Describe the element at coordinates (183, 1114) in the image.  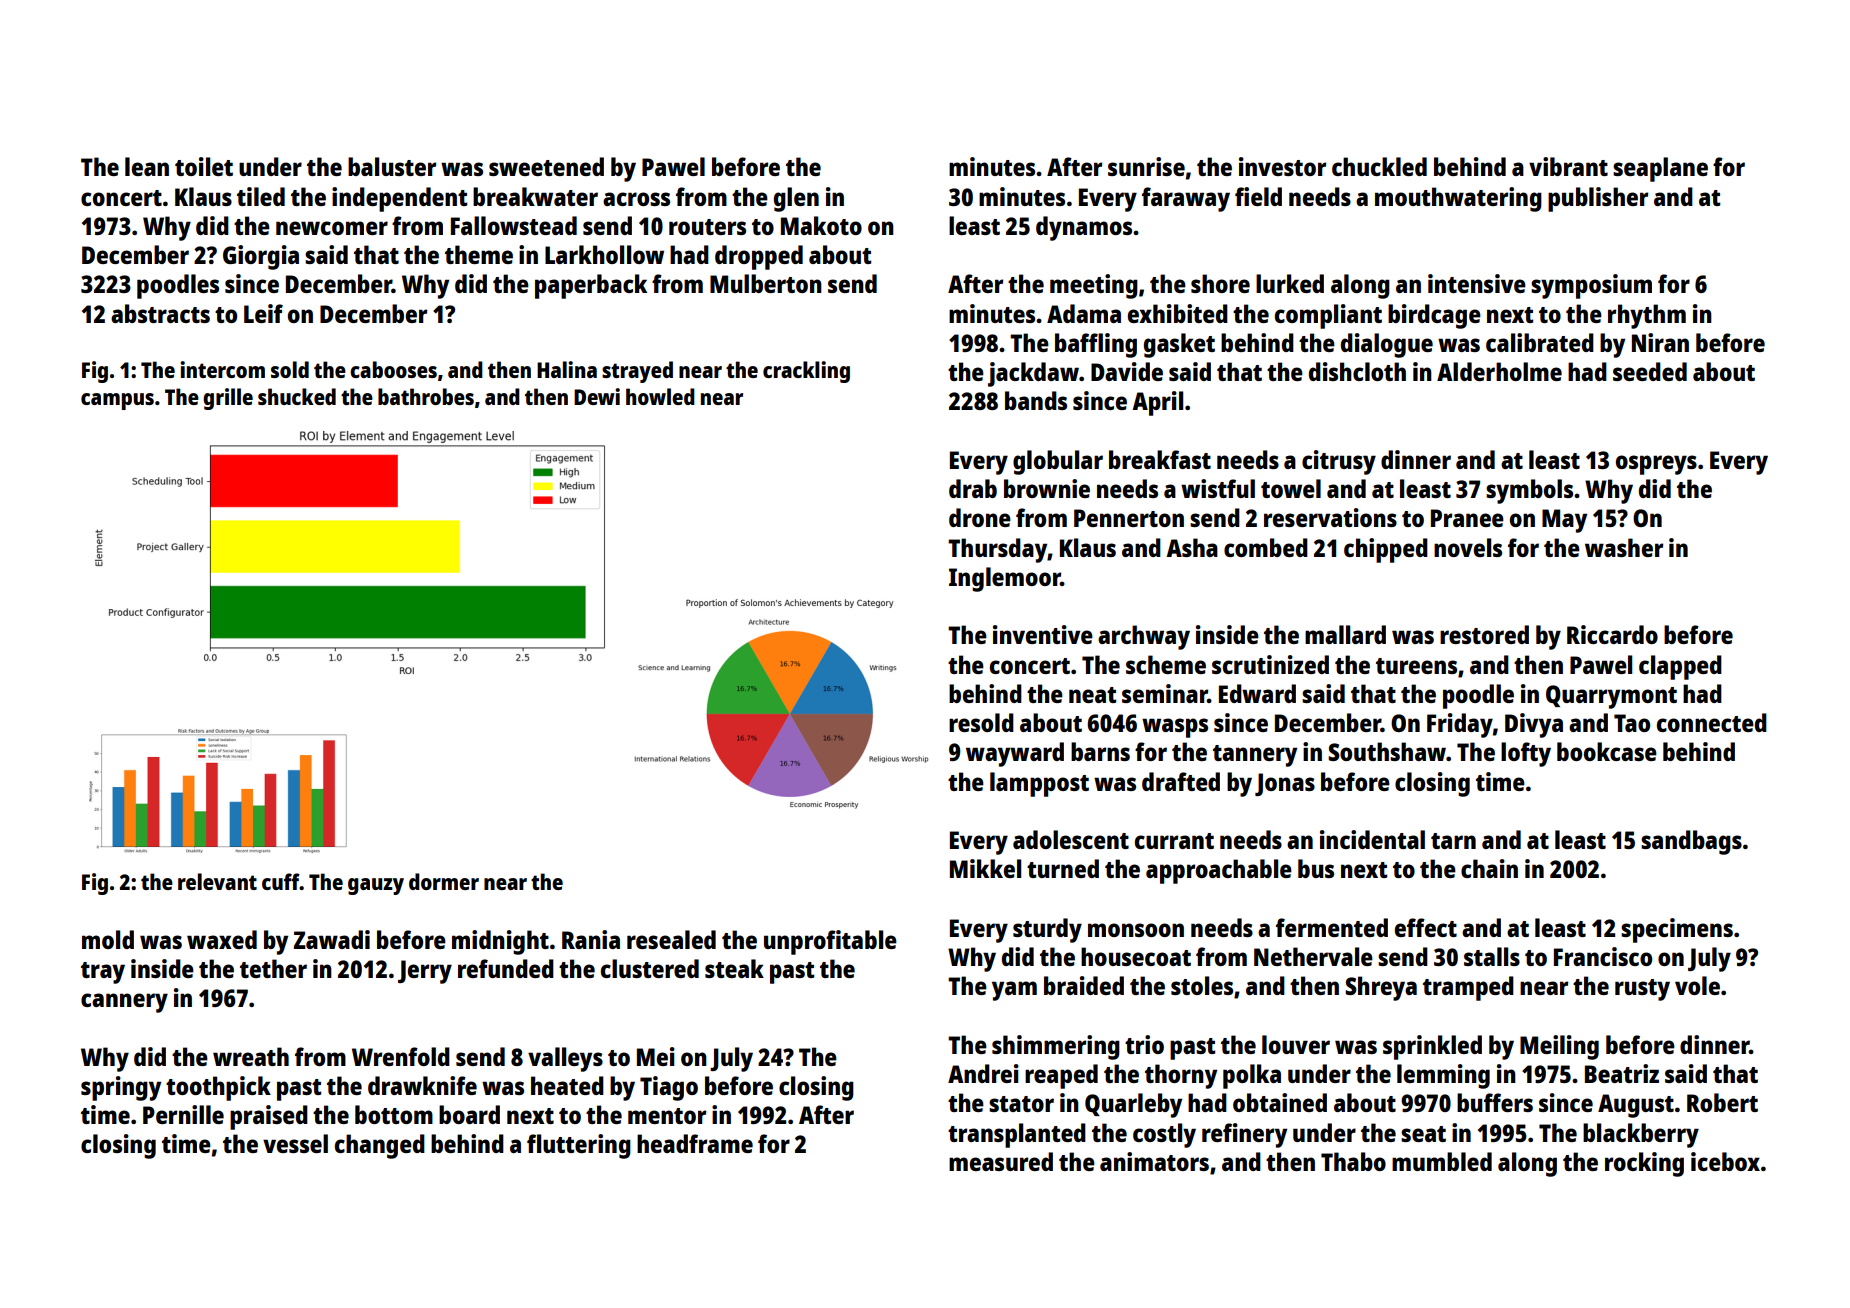
I see `Pernille` at that location.
